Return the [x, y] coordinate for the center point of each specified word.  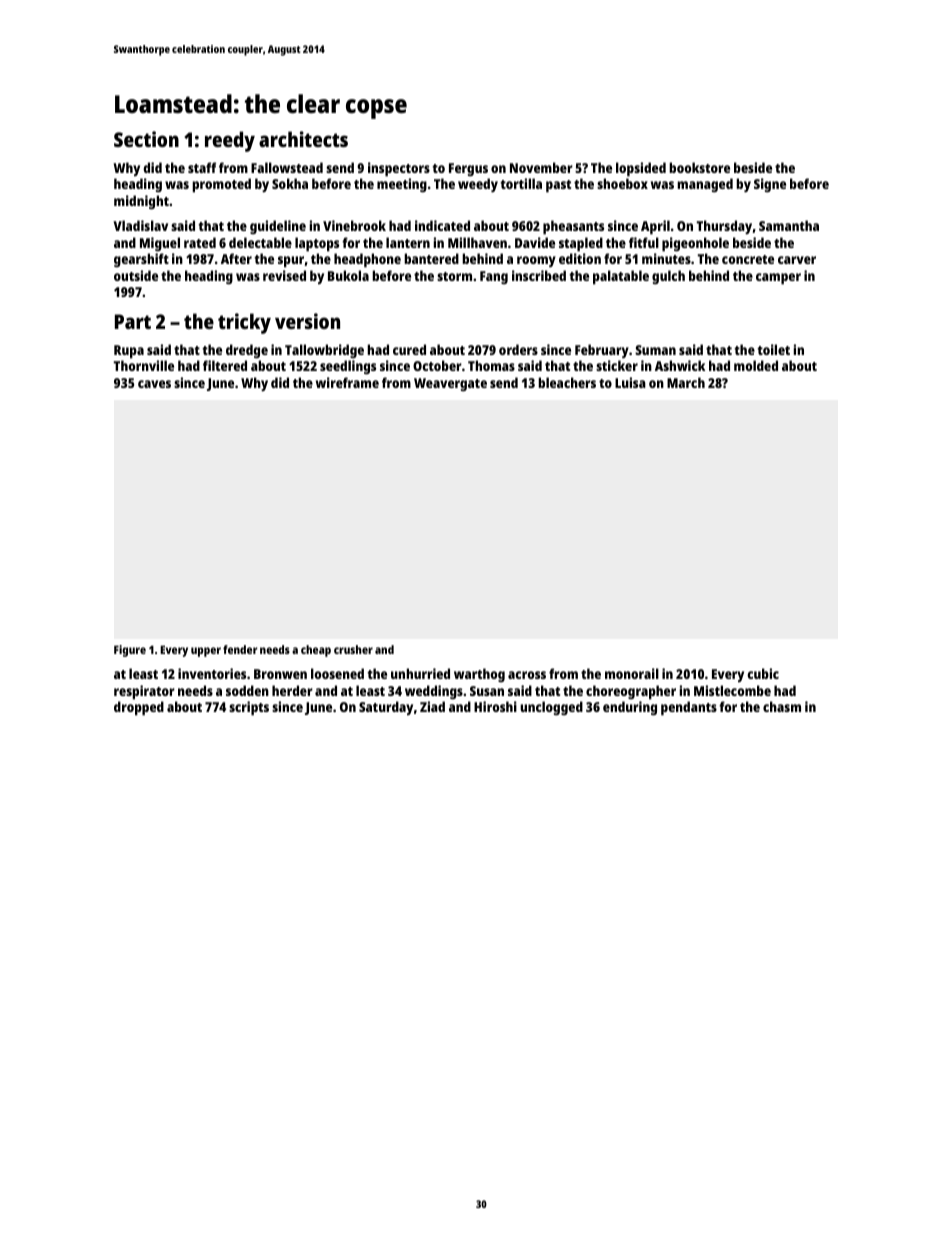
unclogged [551, 708]
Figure [130, 651]
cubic [763, 673]
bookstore [699, 167]
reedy [230, 141]
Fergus [468, 169]
